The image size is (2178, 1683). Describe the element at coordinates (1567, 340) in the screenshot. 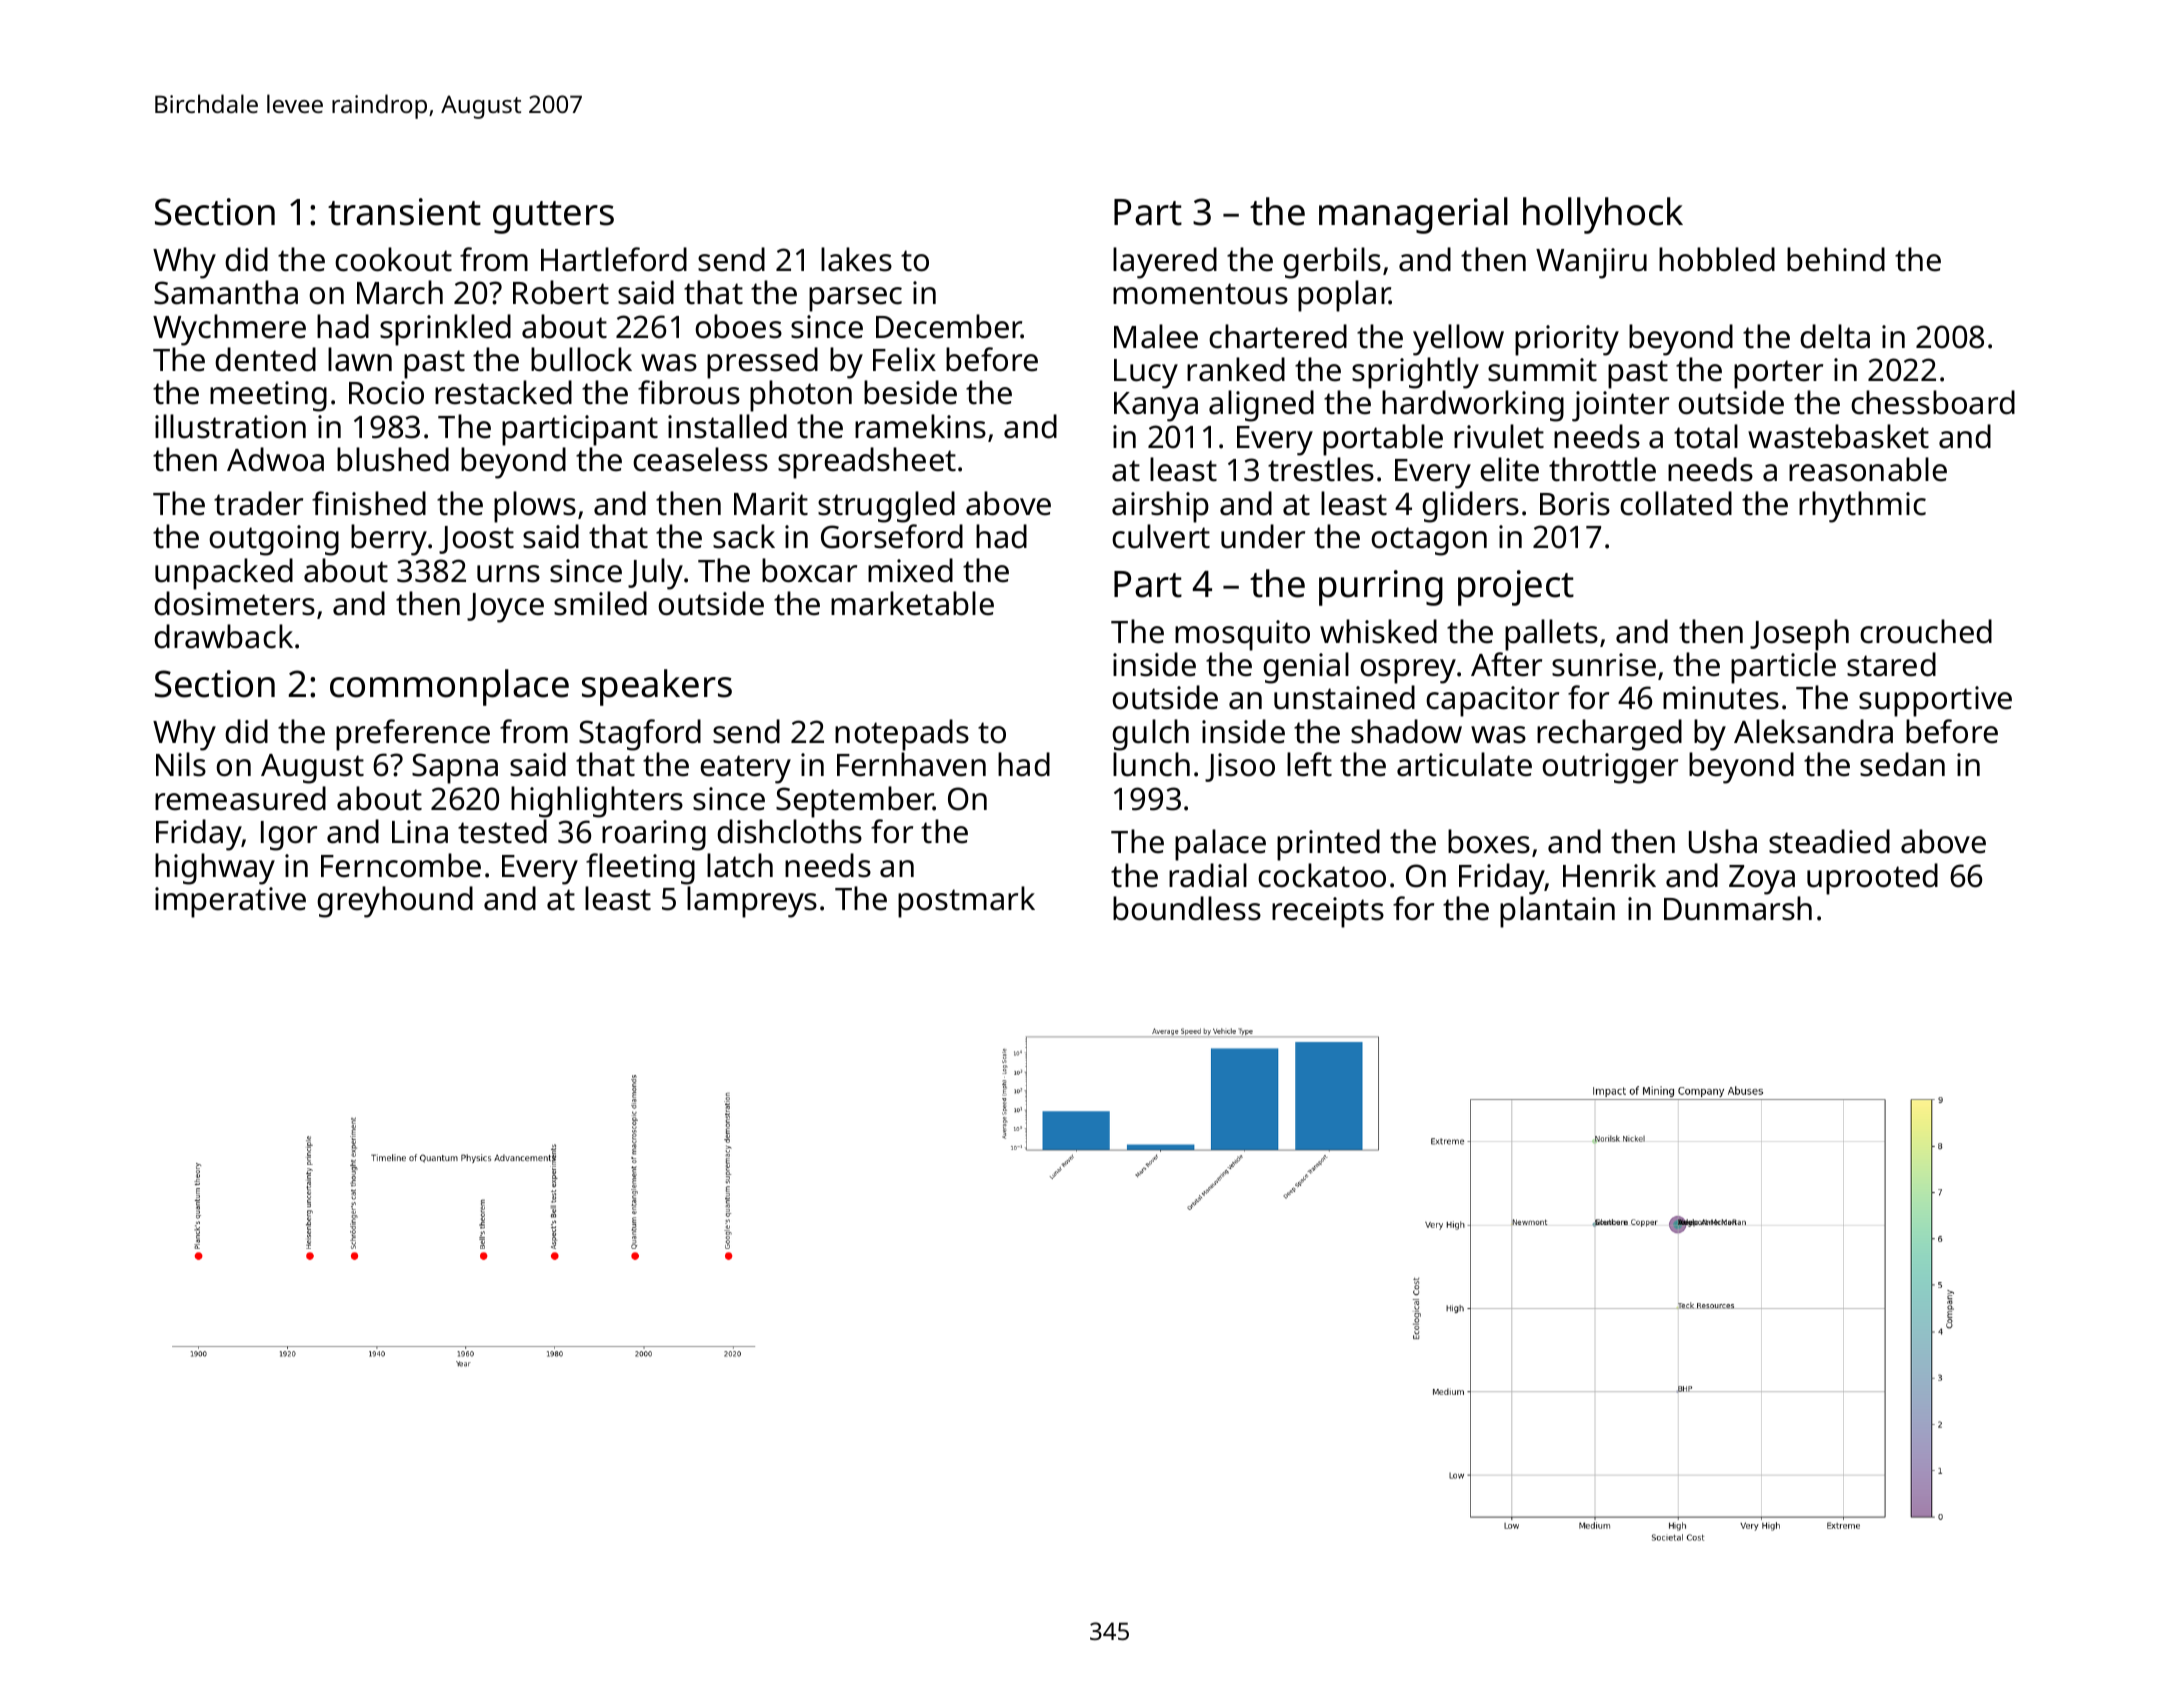

I see `priority` at that location.
